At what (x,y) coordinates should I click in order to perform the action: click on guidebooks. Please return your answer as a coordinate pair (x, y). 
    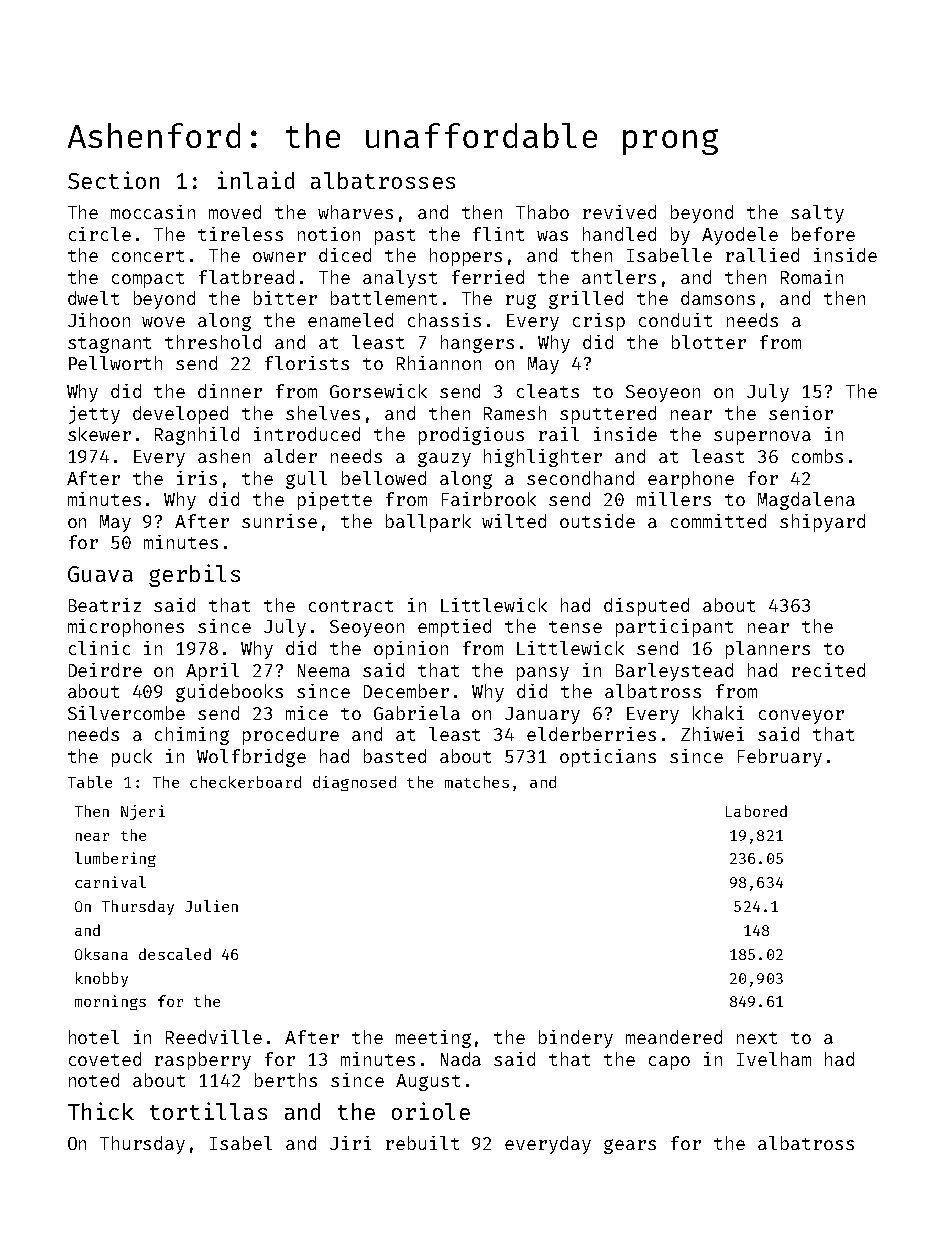
    Looking at the image, I should click on (229, 693).
